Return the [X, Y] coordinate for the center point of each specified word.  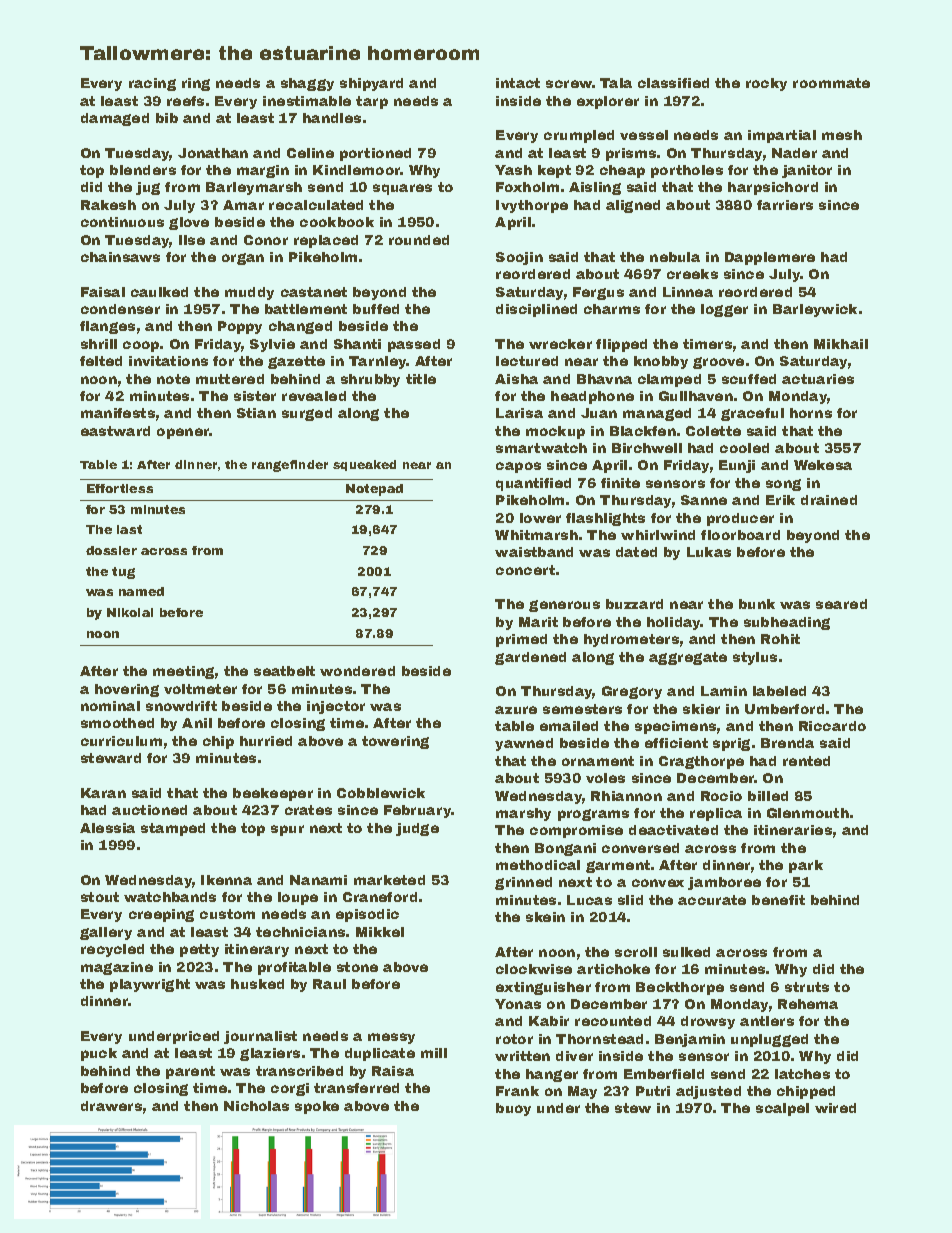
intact [518, 83]
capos [518, 467]
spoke [317, 1107]
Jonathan [213, 153]
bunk [757, 604]
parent [190, 1072]
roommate [831, 83]
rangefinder [290, 466]
